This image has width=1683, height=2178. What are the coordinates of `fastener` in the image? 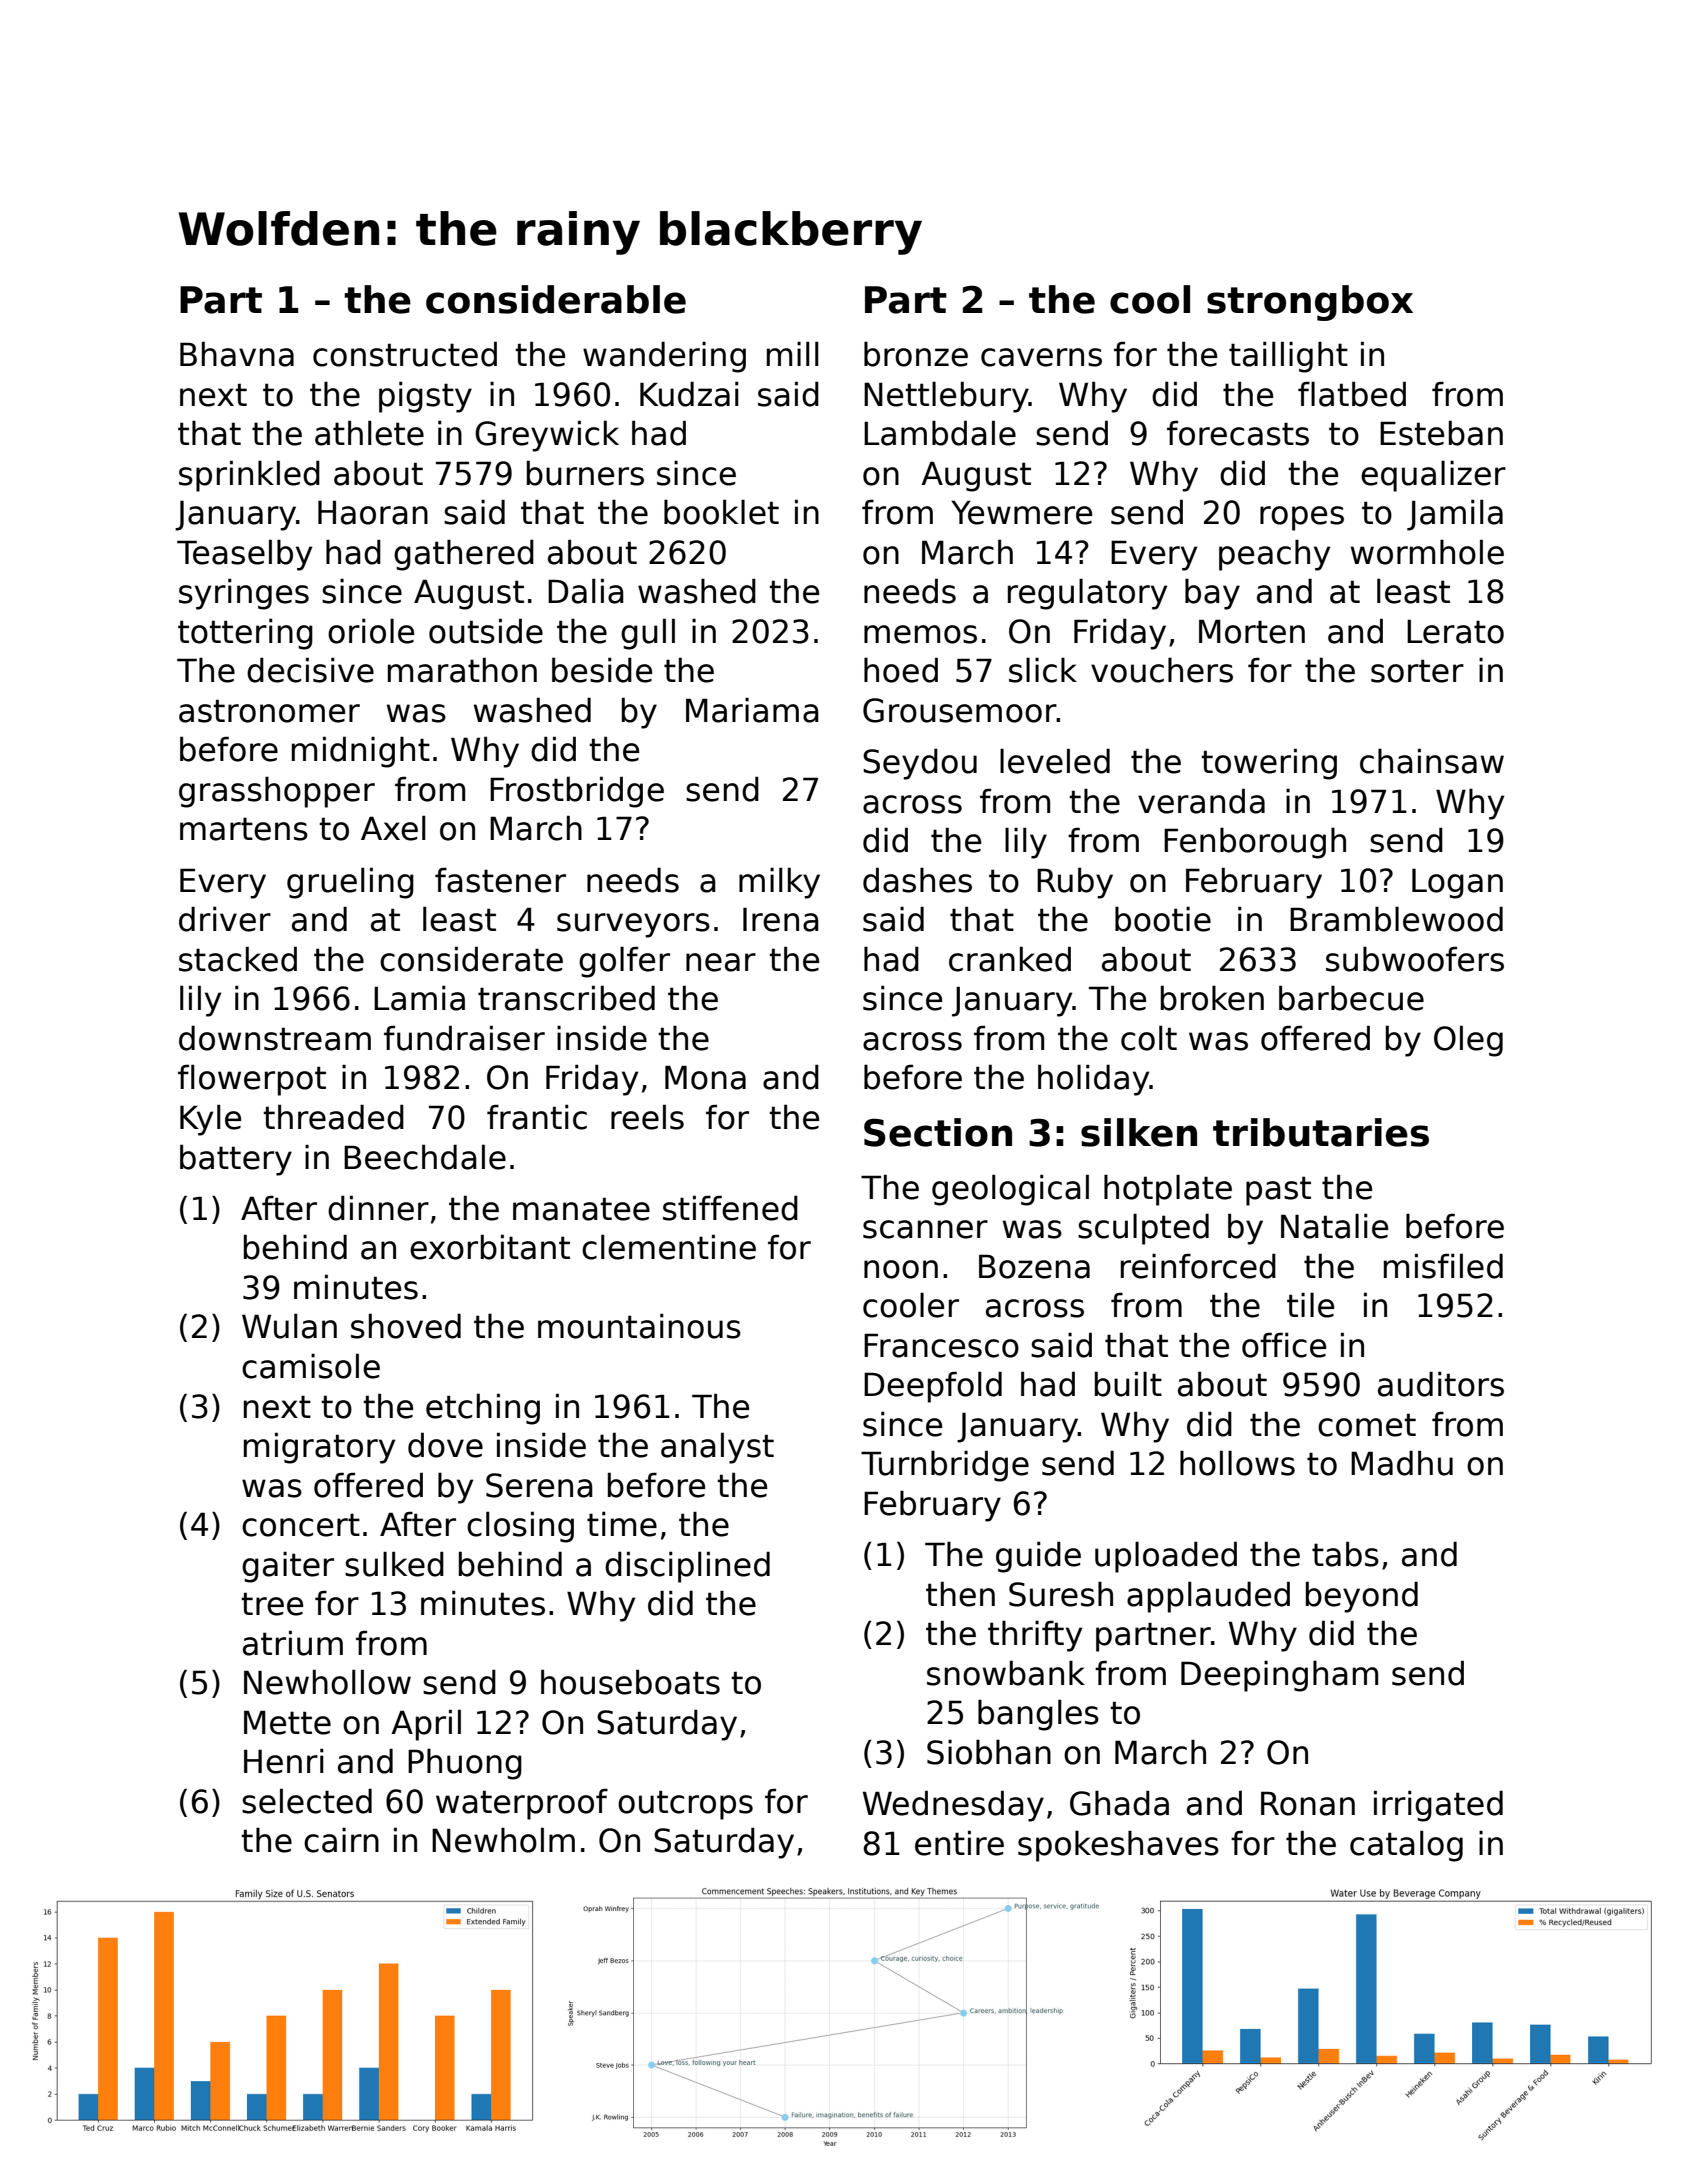 It's located at (500, 880).
